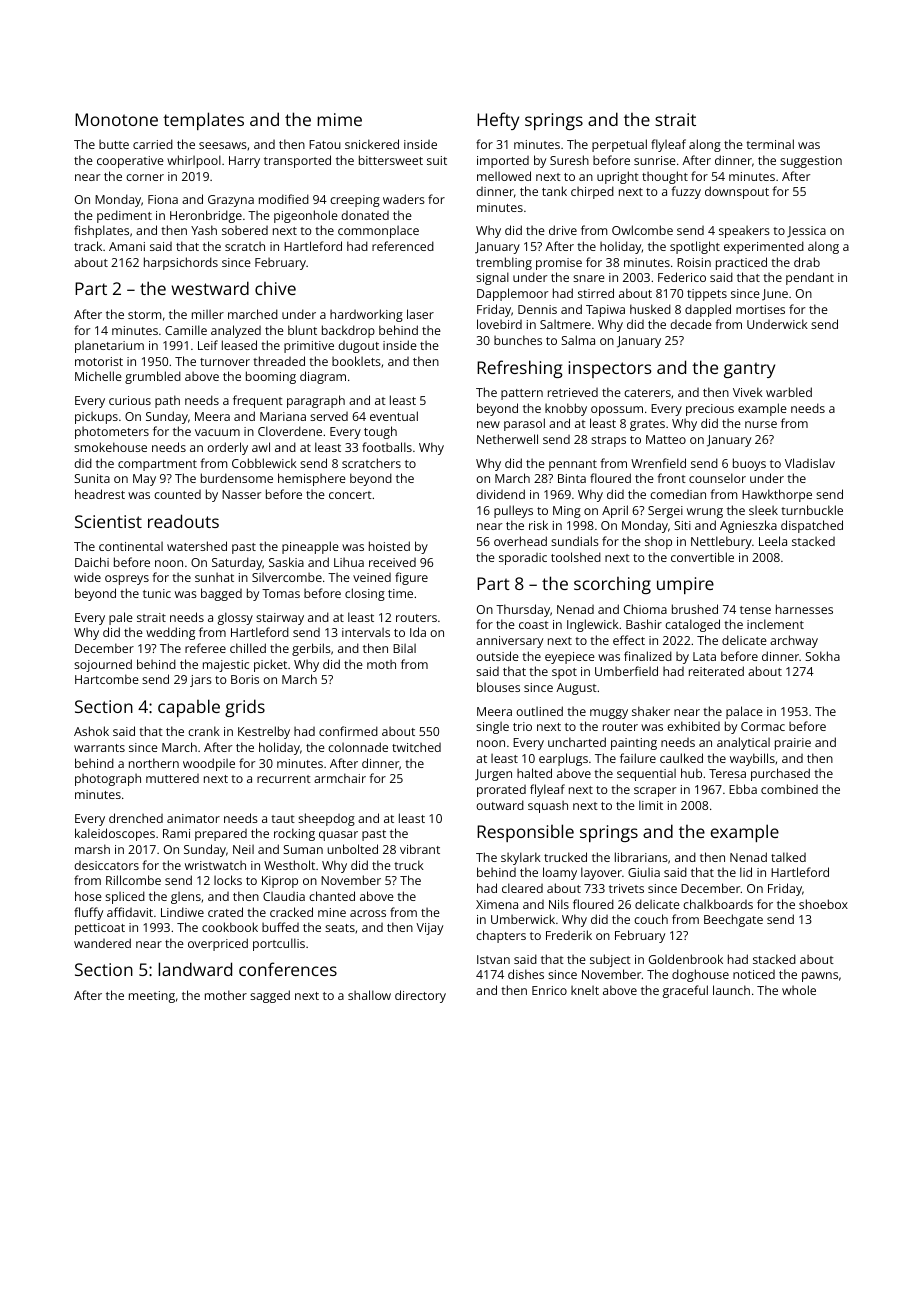  I want to click on signal, so click(492, 278).
